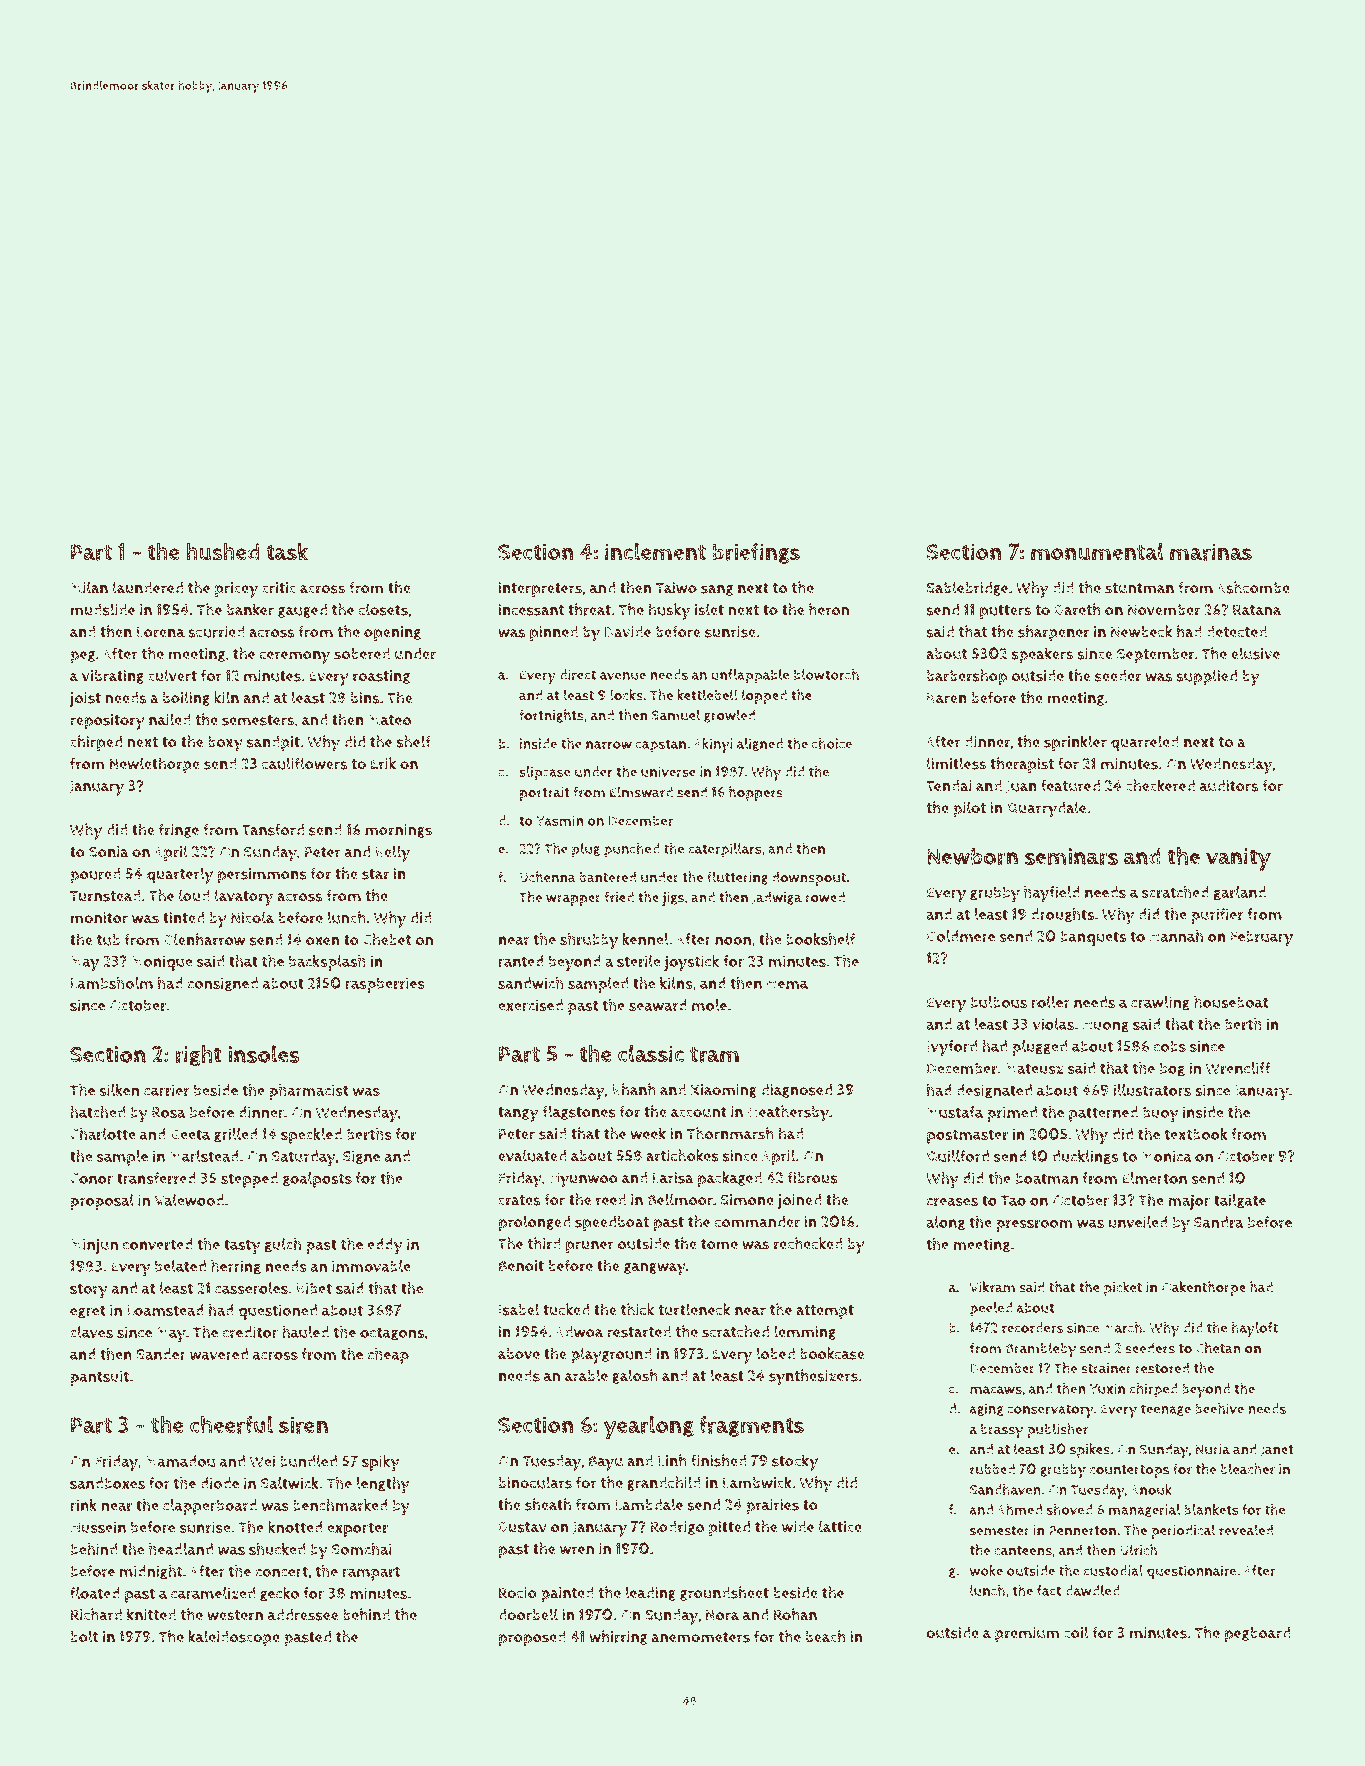 Image resolution: width=1365 pixels, height=1766 pixels. Describe the element at coordinates (98, 1527) in the screenshot. I see `Hussein` at that location.
